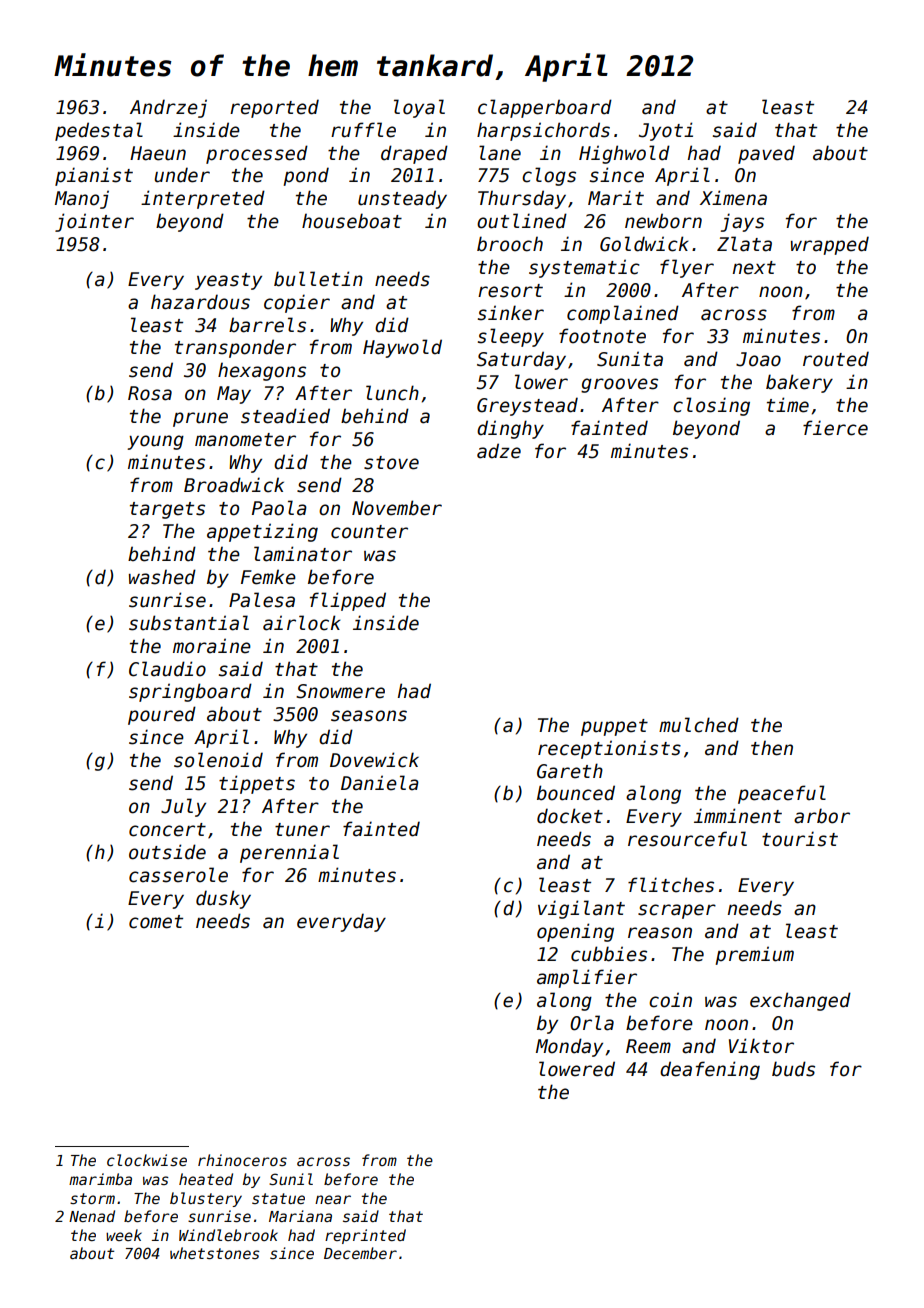 The height and width of the screenshot is (1308, 924). I want to click on ruffle, so click(363, 130).
